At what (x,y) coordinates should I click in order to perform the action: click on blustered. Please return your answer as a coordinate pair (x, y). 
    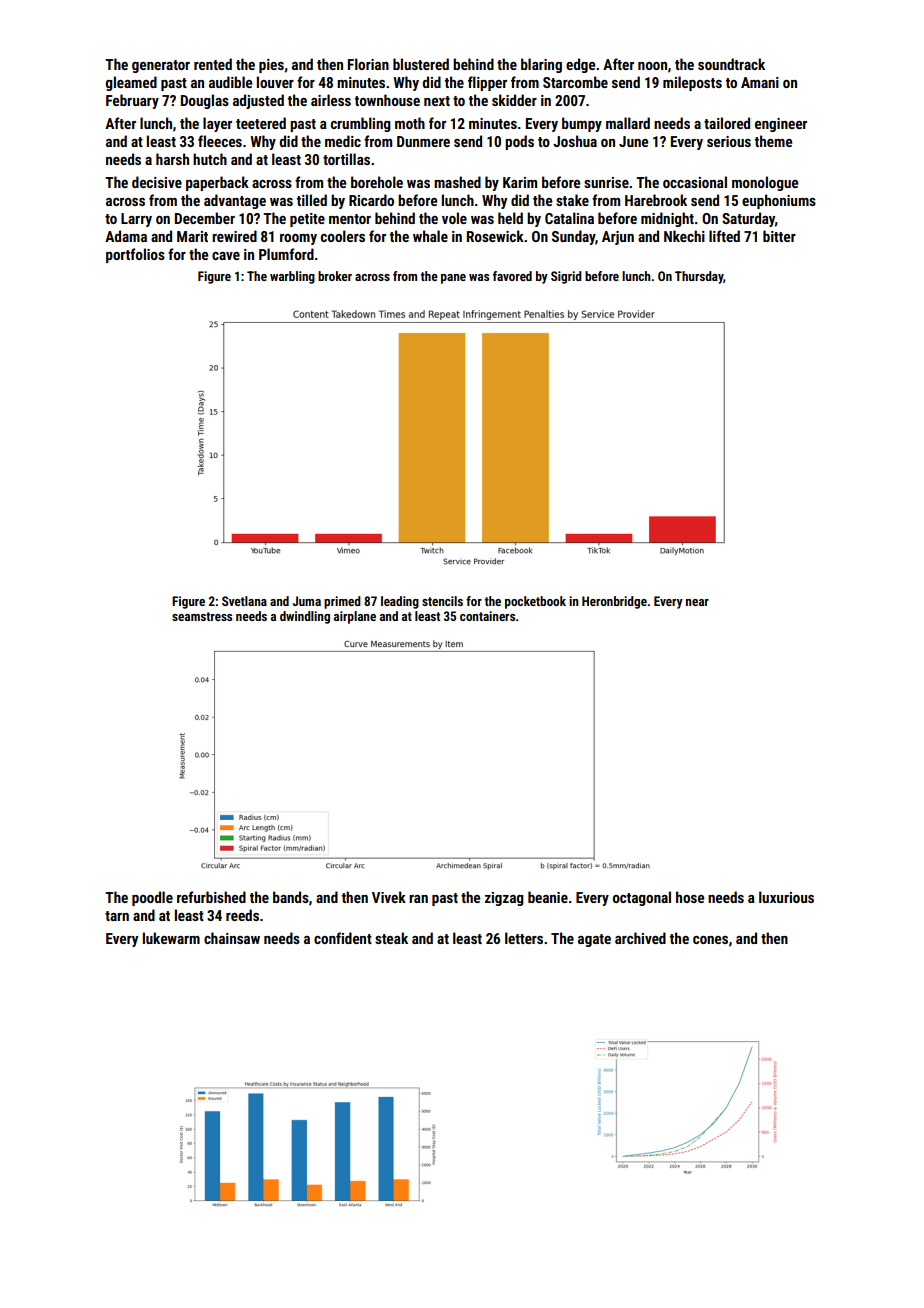
    Looking at the image, I should click on (421, 64).
